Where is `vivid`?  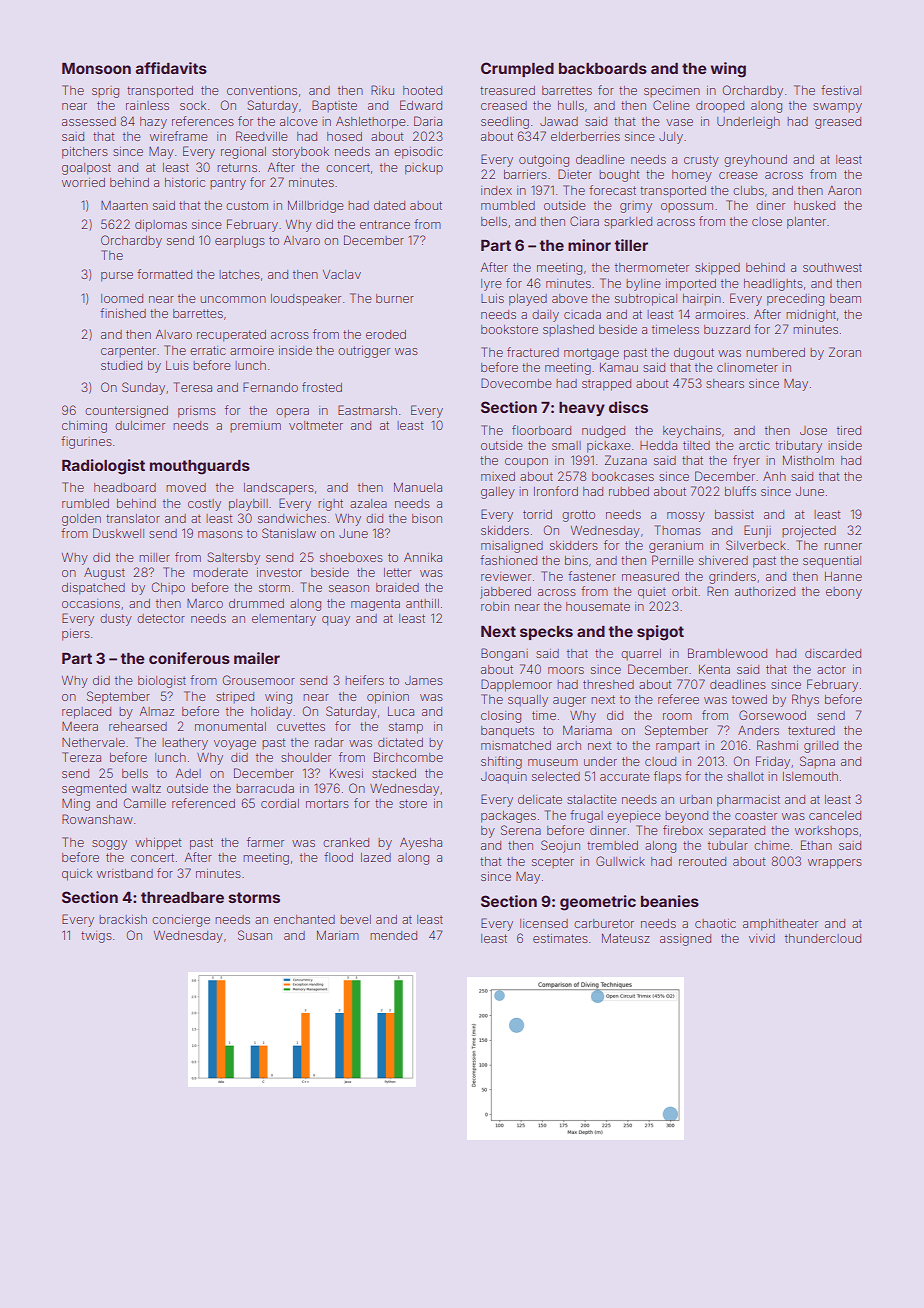
vivid is located at coordinates (762, 938).
